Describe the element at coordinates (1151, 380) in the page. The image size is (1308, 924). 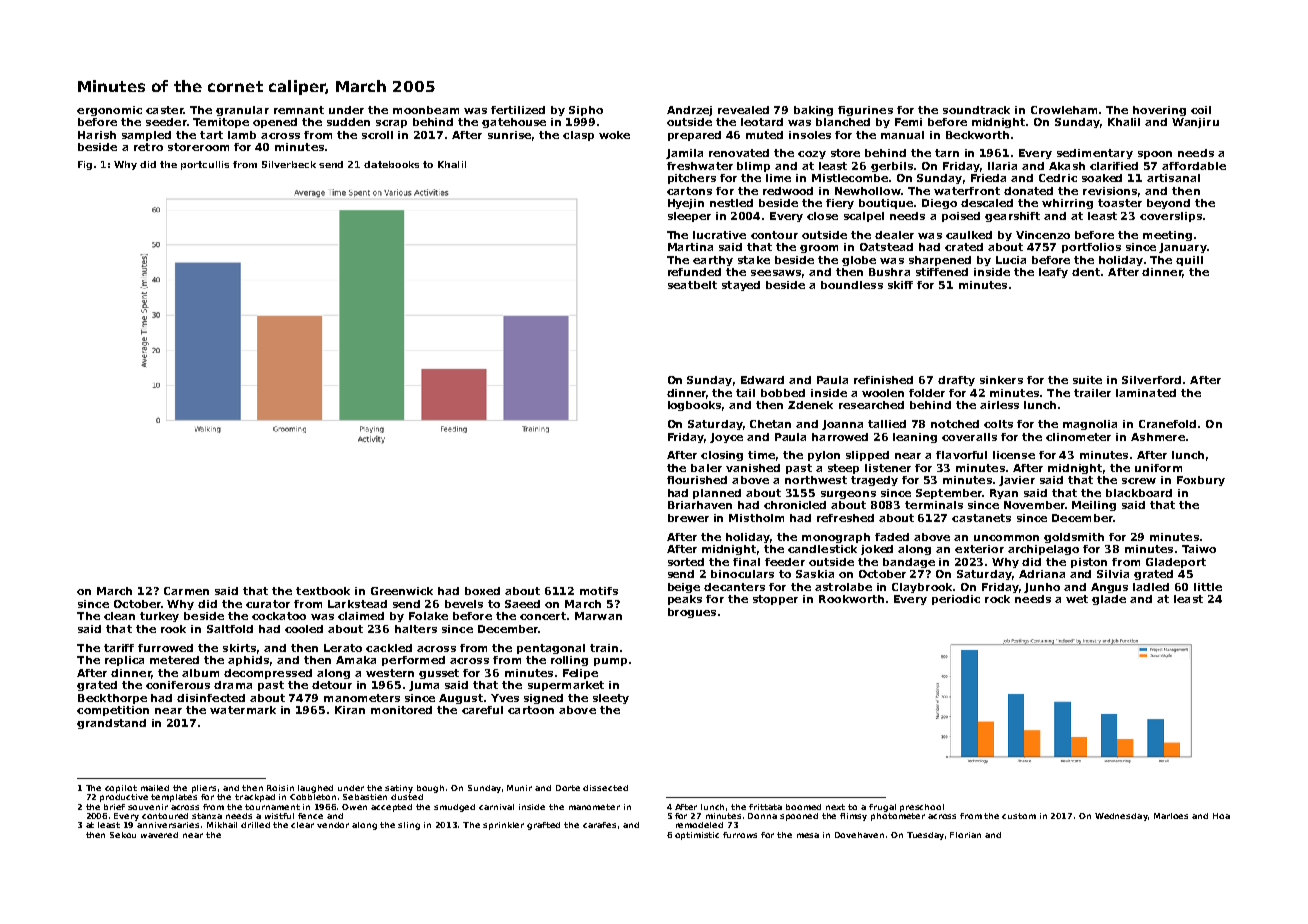
I see `Silverford` at that location.
